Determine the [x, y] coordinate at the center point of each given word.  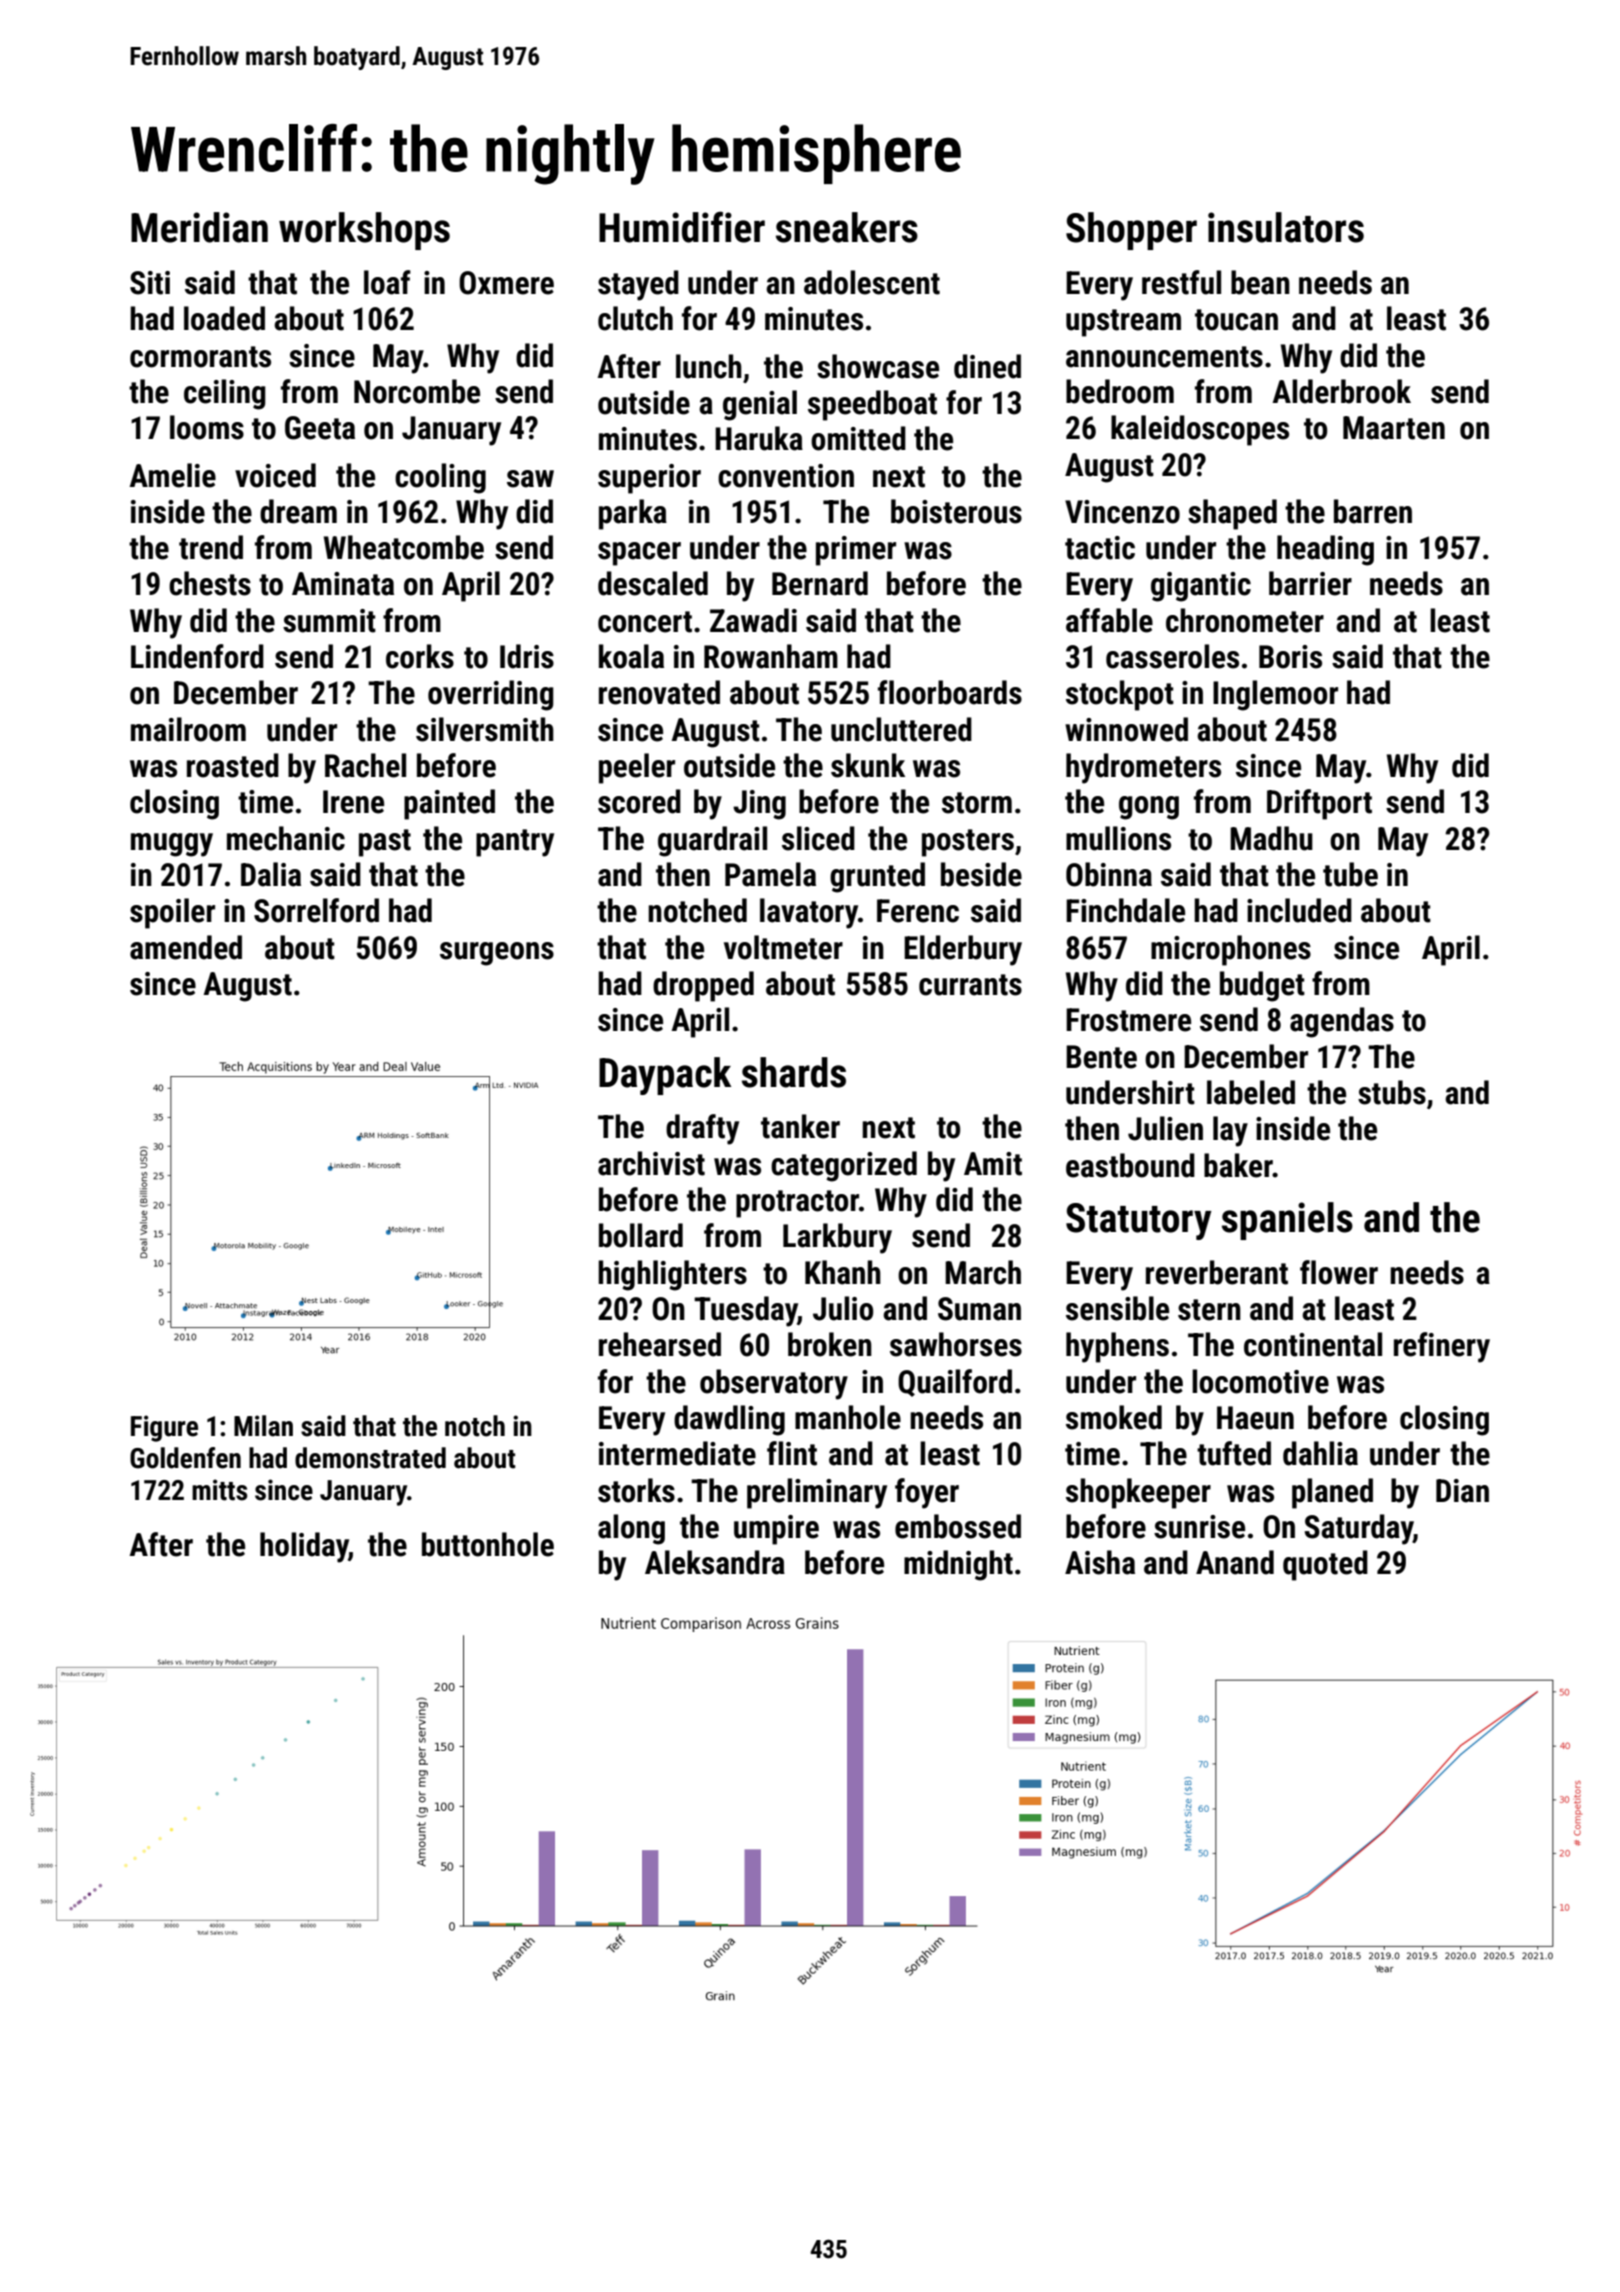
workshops [364, 231]
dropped [703, 986]
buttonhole [488, 1544]
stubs [1392, 1092]
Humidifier [682, 227]
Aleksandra [715, 1562]
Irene [353, 802]
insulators [1286, 227]
